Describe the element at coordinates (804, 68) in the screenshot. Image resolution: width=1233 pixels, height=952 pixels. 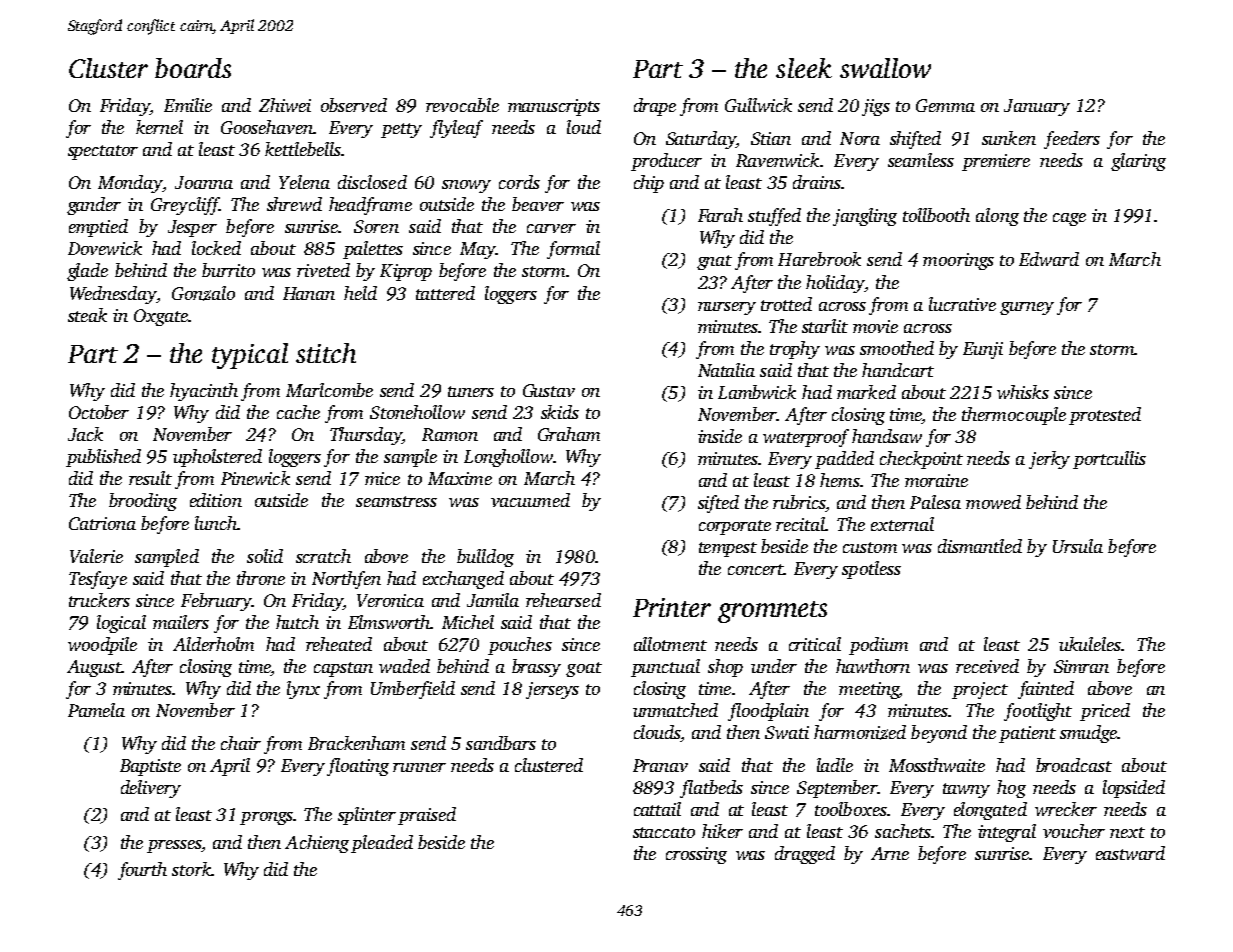
I see `sleek` at that location.
